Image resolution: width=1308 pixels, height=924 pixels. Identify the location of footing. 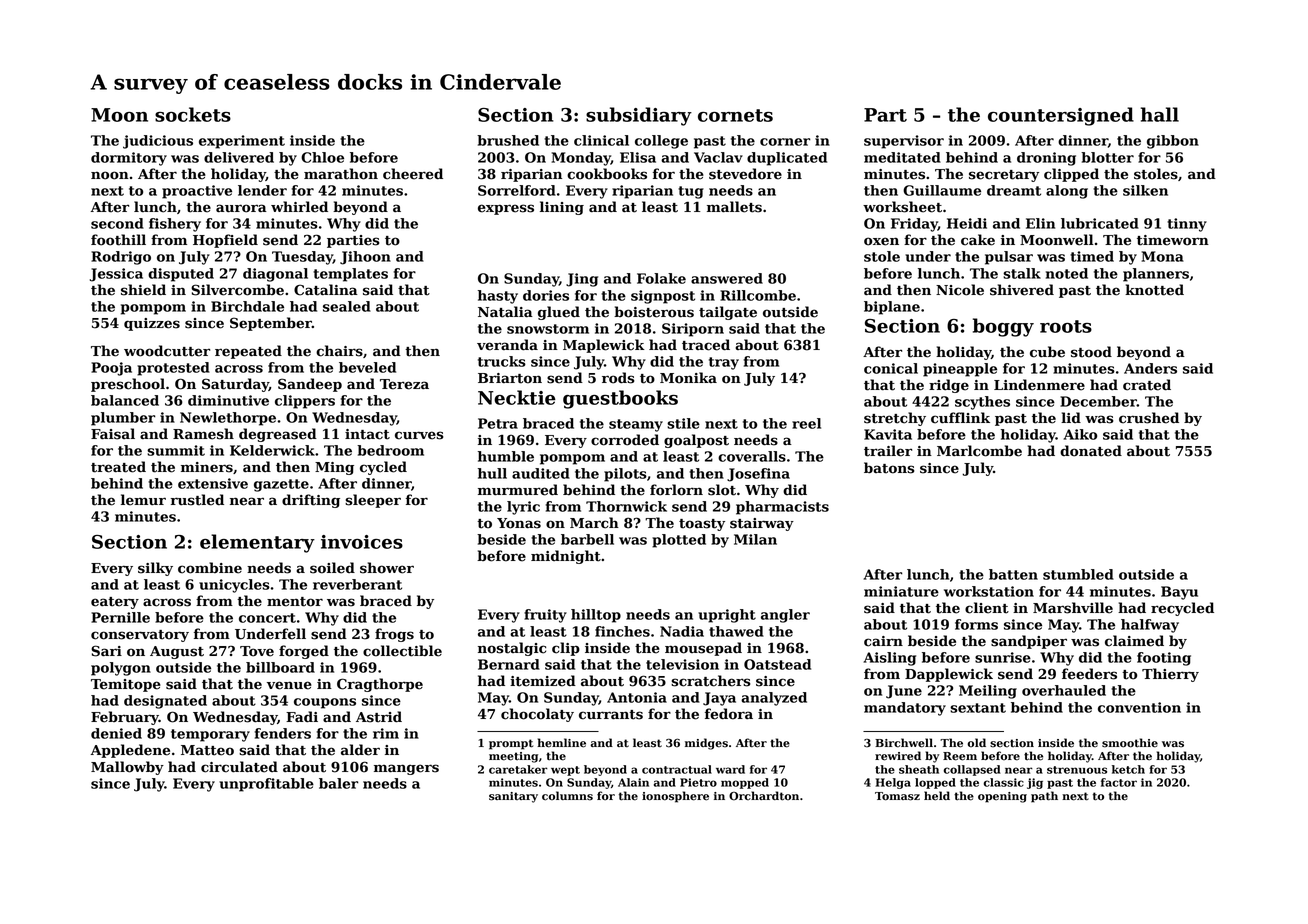
(1164, 659).
